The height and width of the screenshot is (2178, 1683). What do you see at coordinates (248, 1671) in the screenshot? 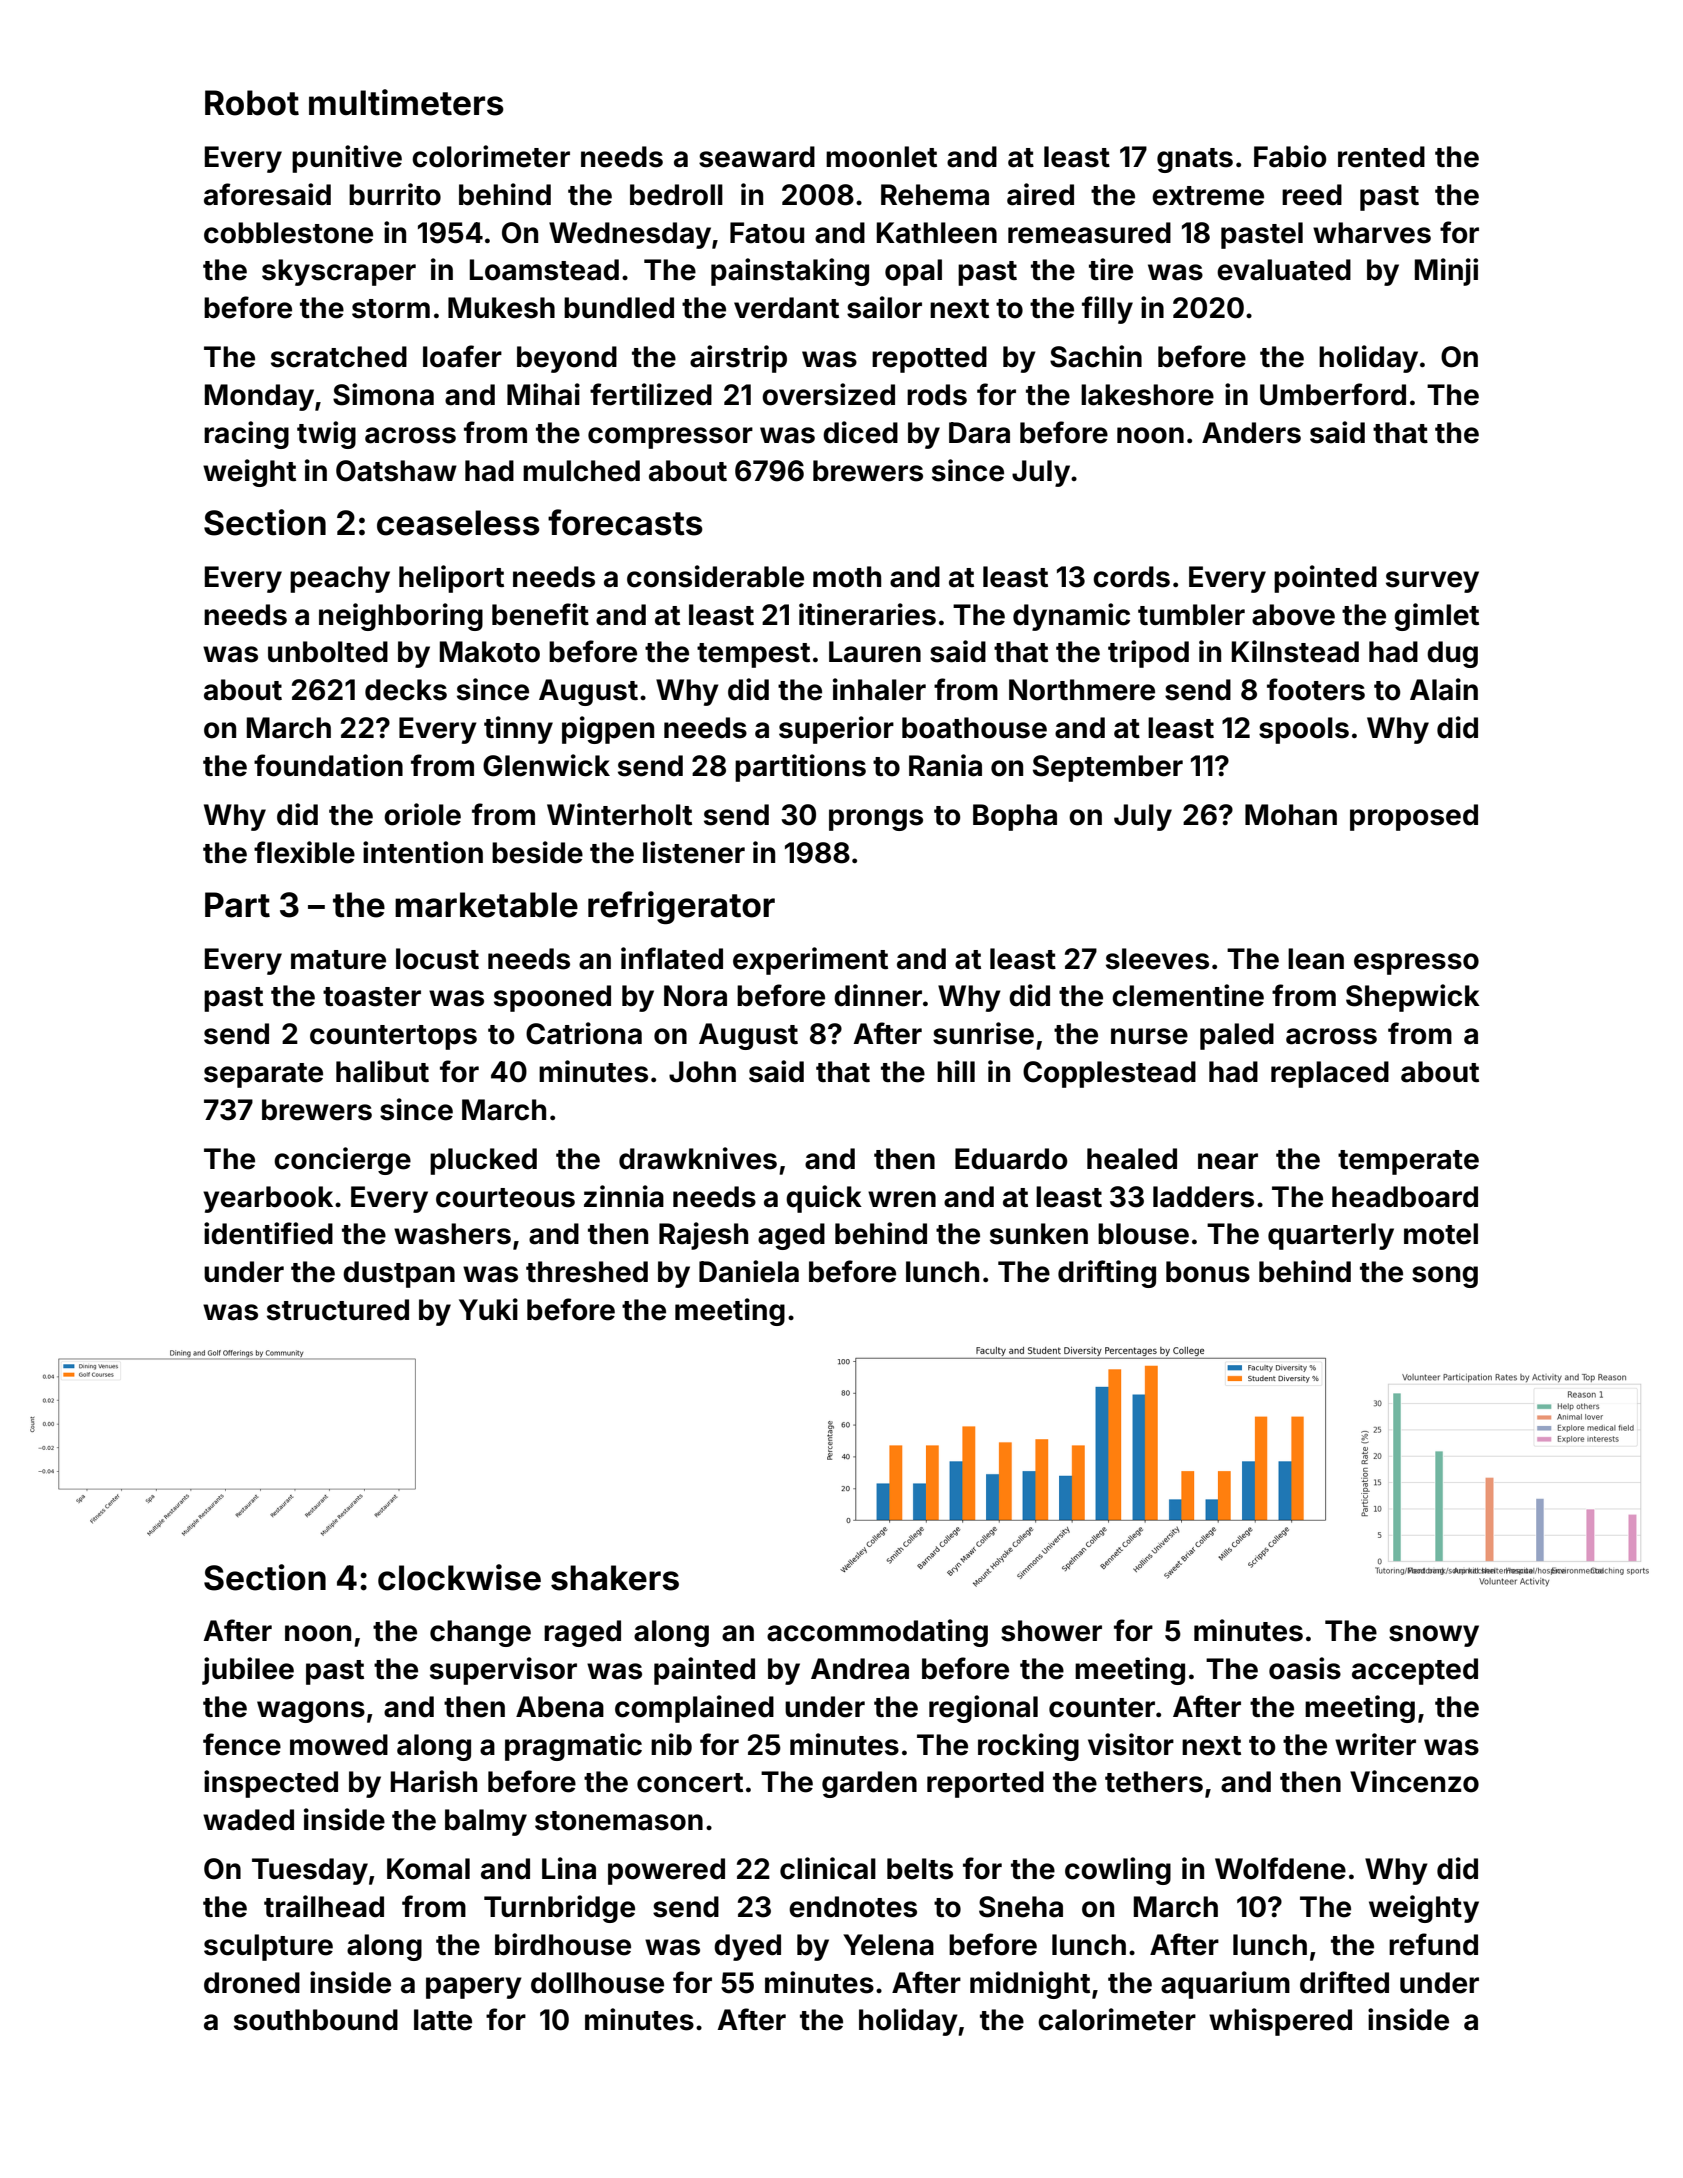
I see `jubilee` at bounding box center [248, 1671].
